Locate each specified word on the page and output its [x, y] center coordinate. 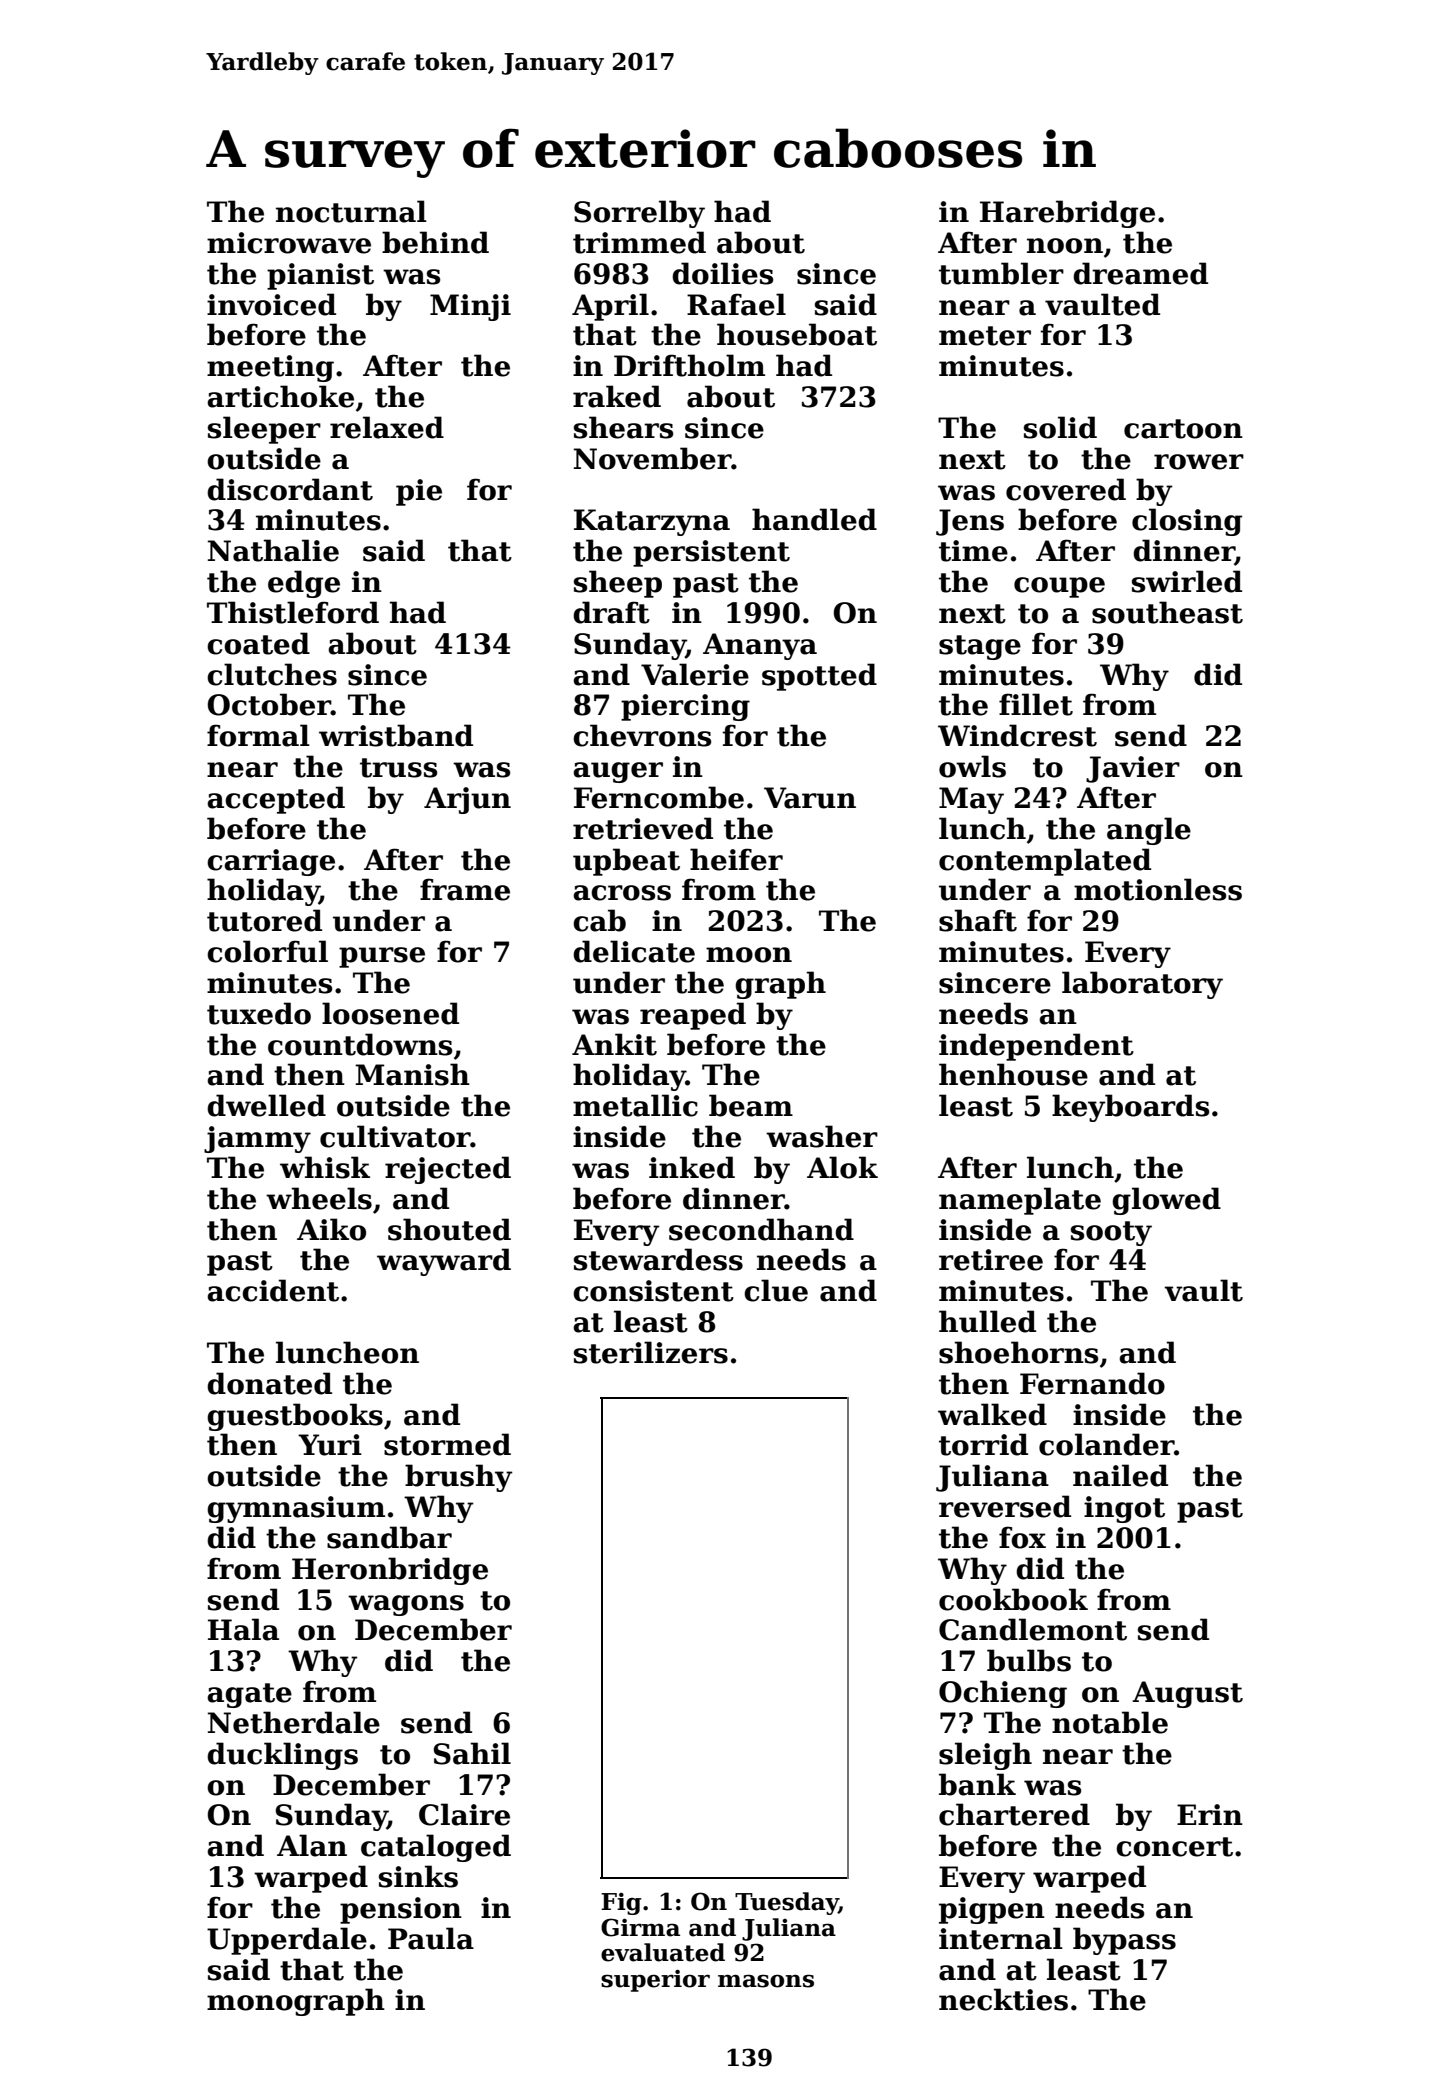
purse [382, 957]
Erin [1210, 1814]
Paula [431, 1938]
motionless [1158, 889]
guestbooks [295, 1417]
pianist [320, 276]
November [653, 458]
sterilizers [651, 1352]
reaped [693, 1016]
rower [1199, 462]
